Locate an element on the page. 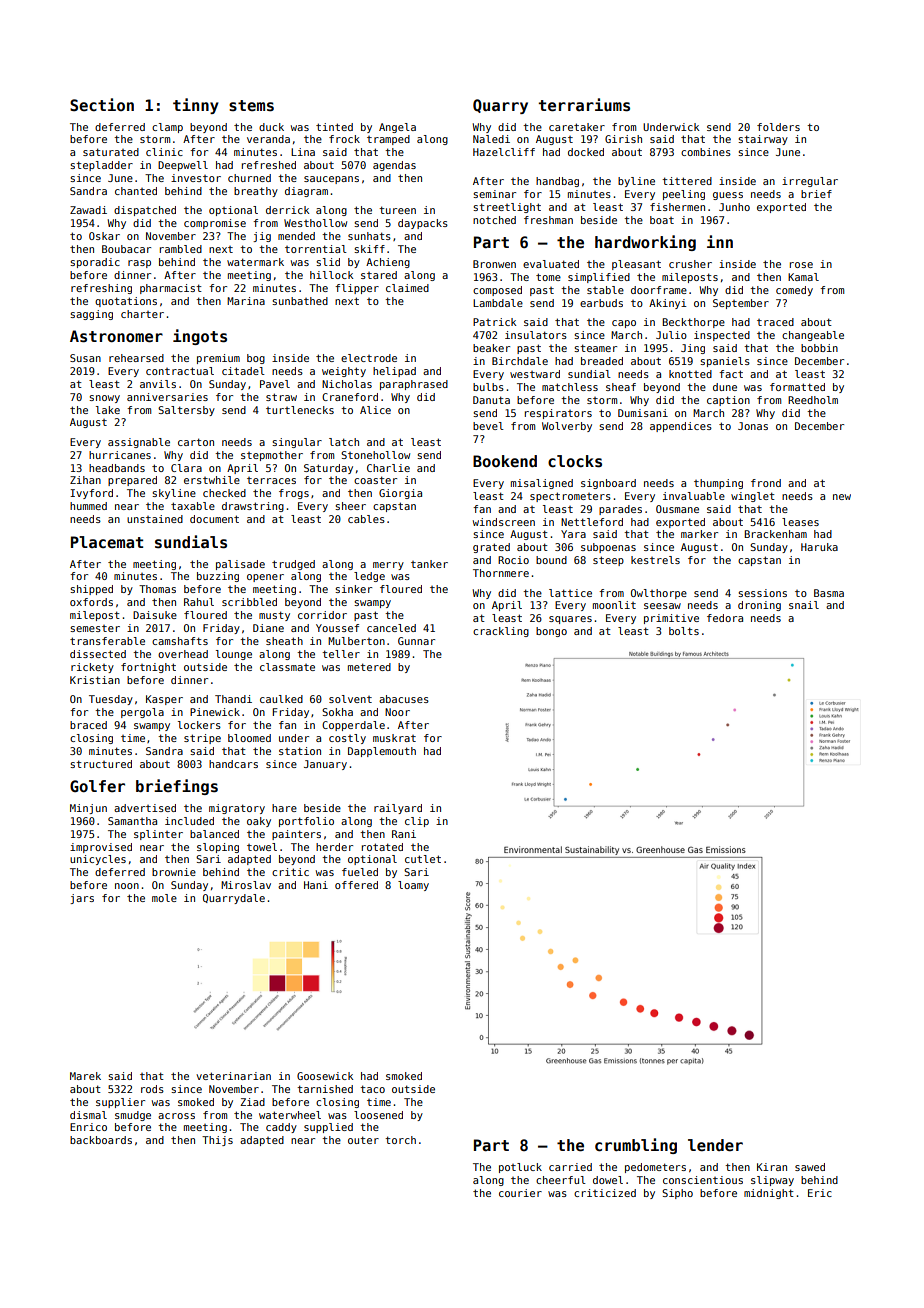  taco is located at coordinates (372, 1089).
